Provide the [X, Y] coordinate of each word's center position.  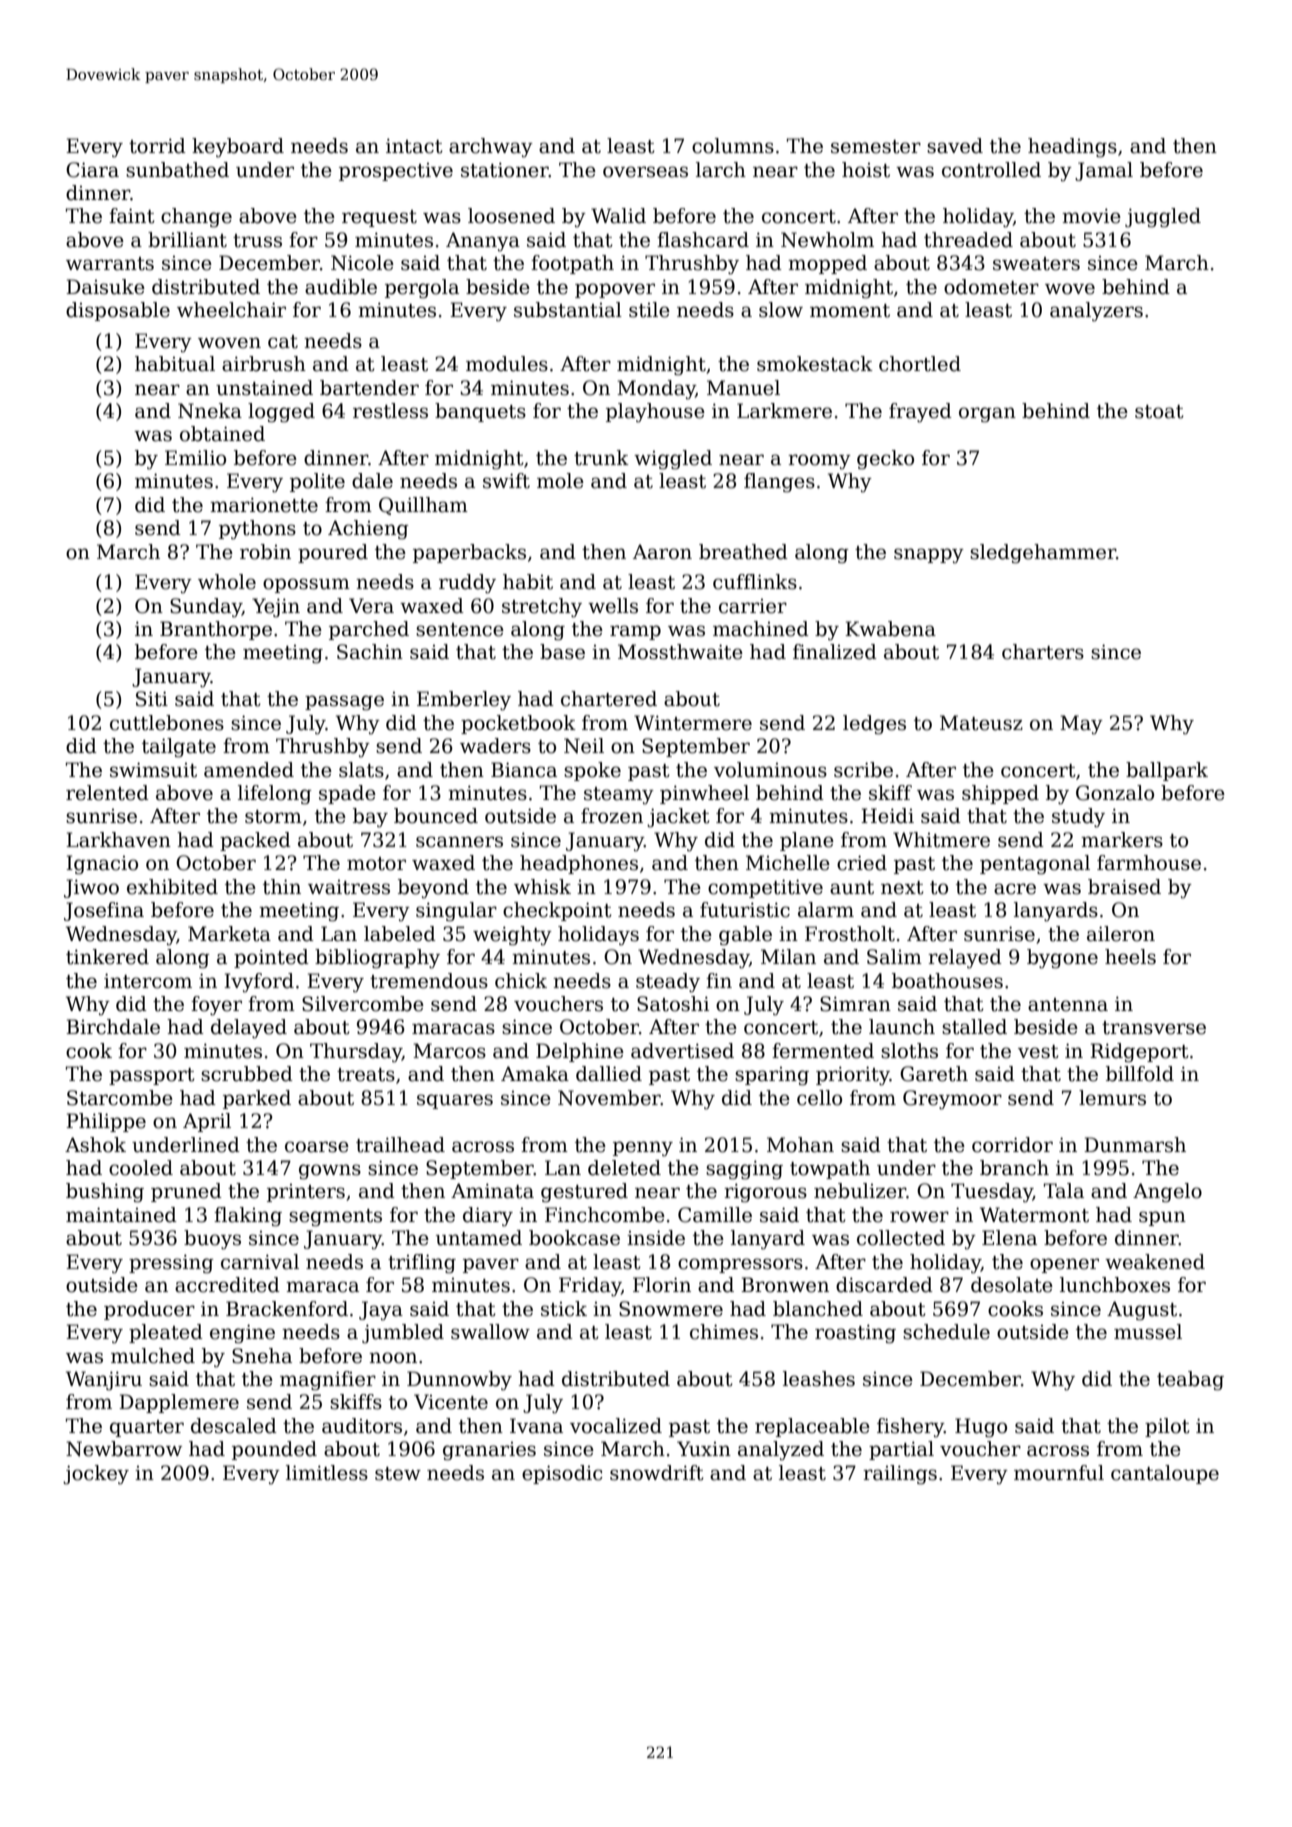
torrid [157, 146]
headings [1072, 148]
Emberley [464, 701]
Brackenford [287, 1309]
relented [107, 793]
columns [733, 146]
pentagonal [1035, 865]
